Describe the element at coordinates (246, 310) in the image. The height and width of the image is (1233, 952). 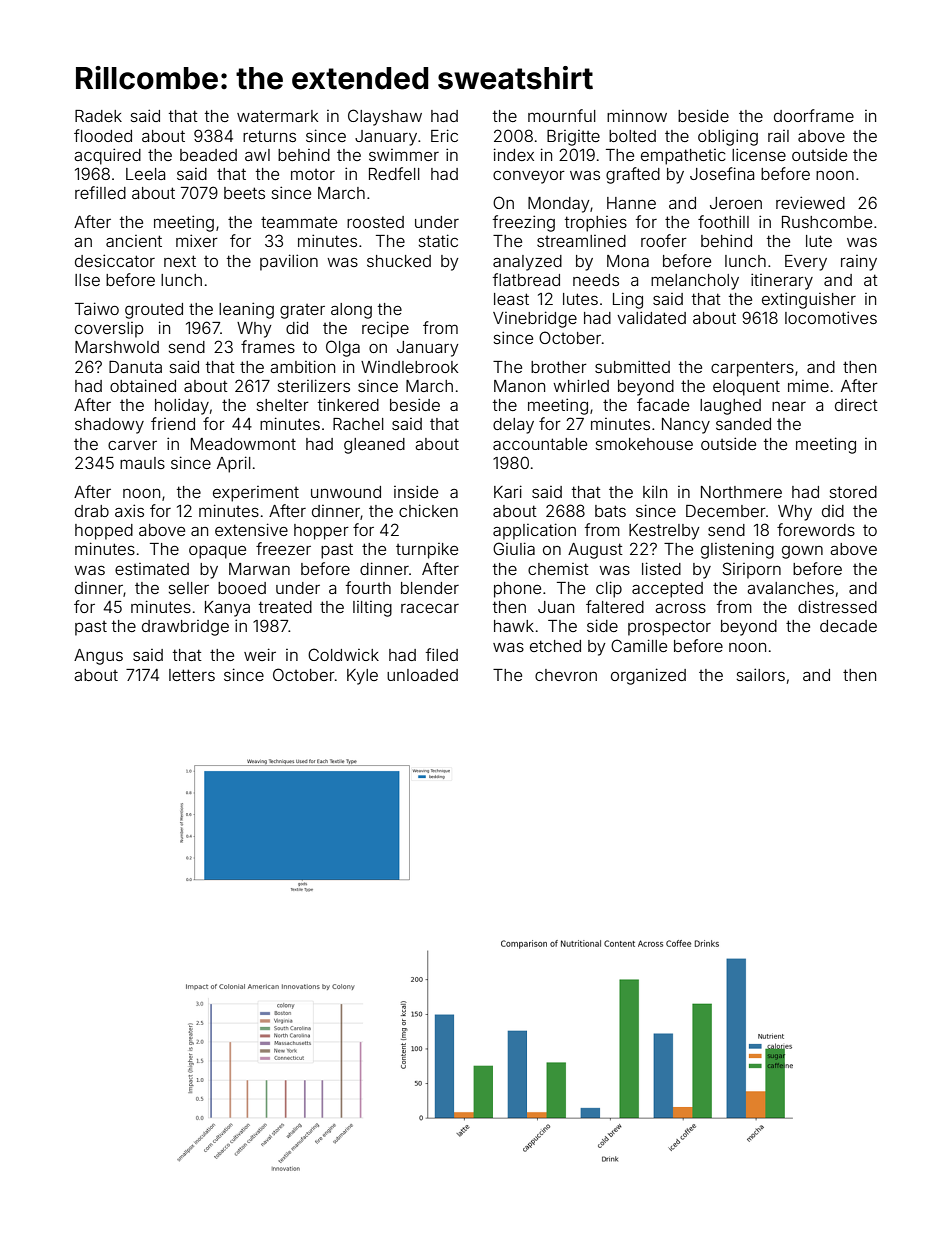
I see `leaning` at that location.
